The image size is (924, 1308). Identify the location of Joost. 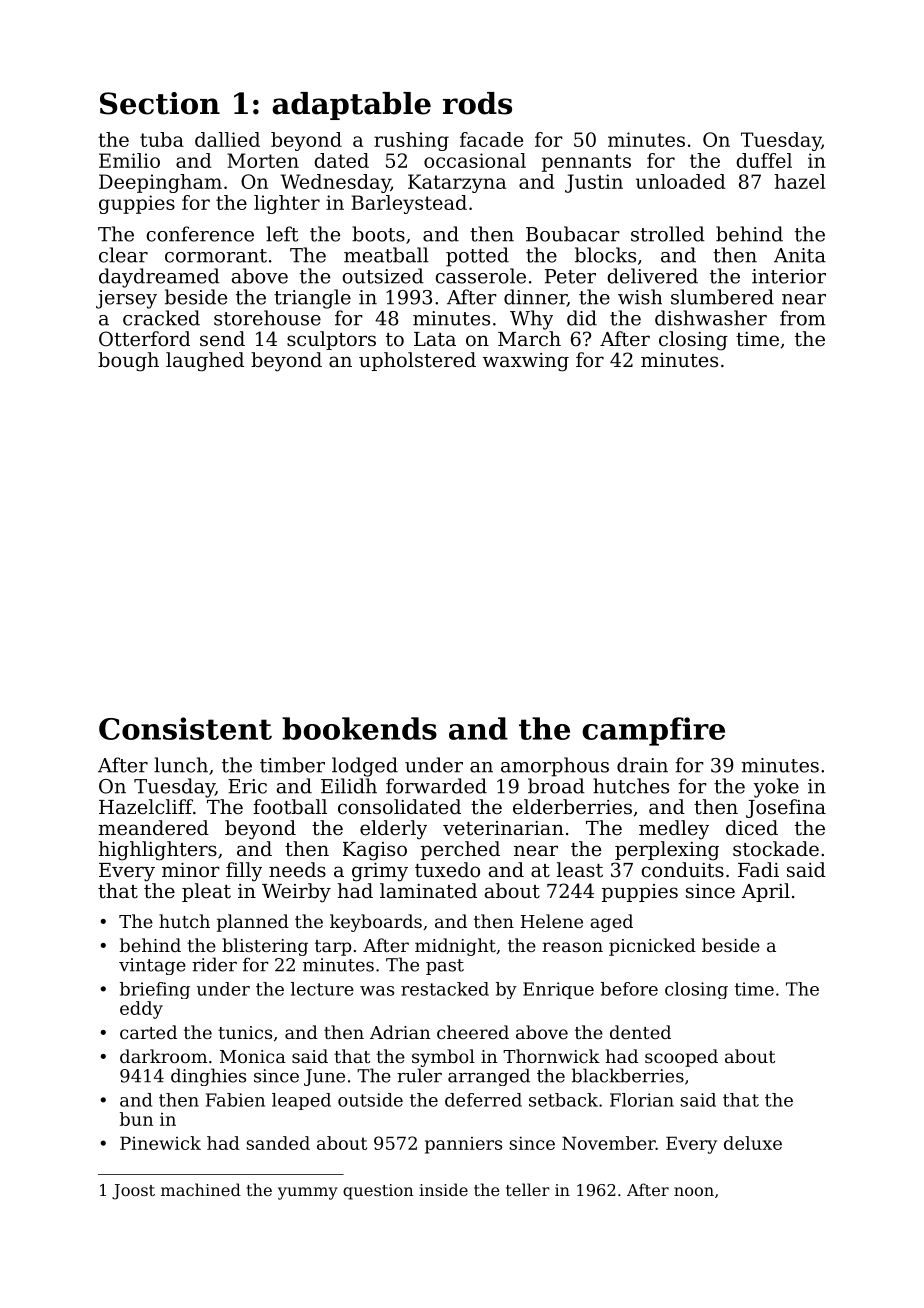
(133, 1192).
